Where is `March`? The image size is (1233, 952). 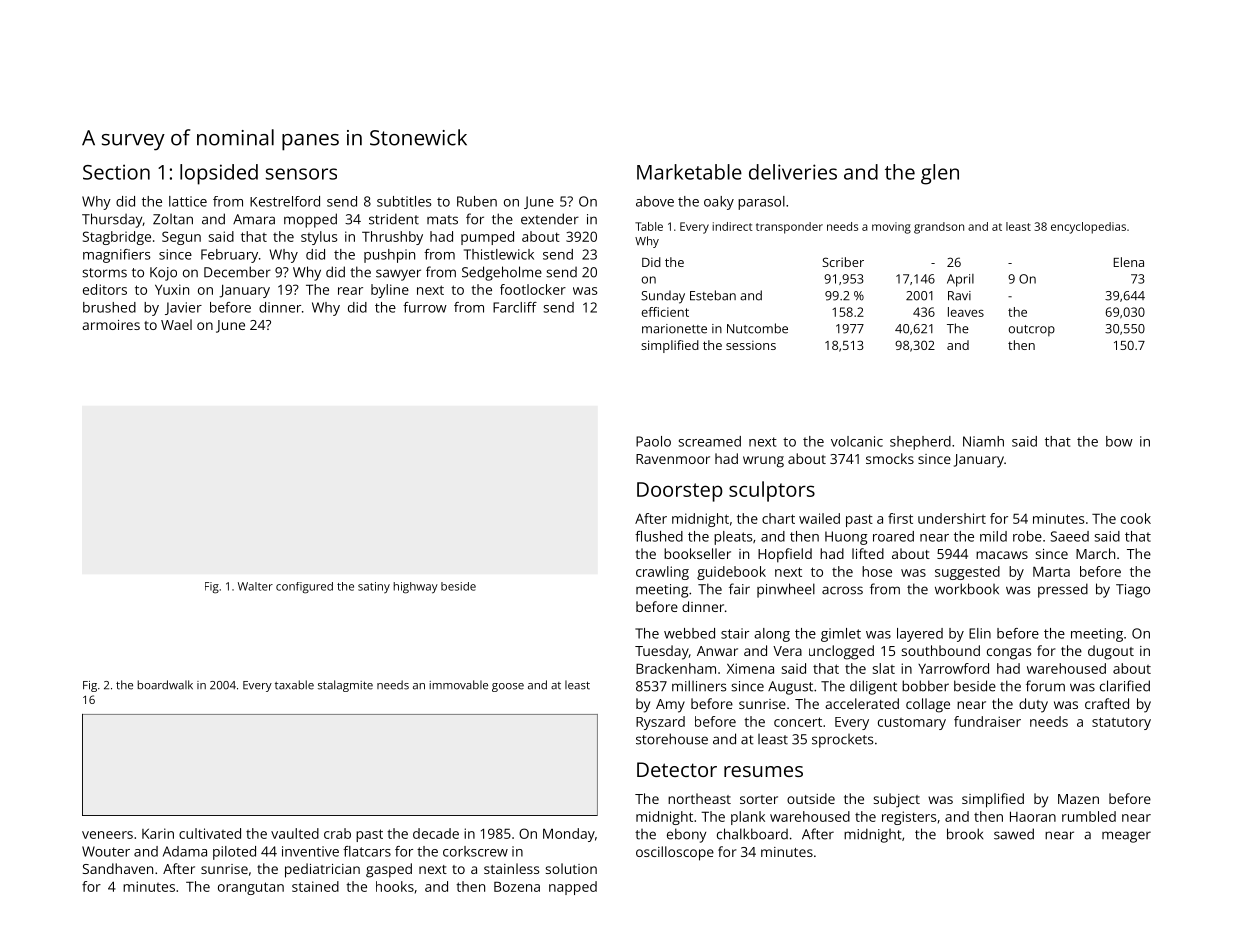 March is located at coordinates (1095, 553).
